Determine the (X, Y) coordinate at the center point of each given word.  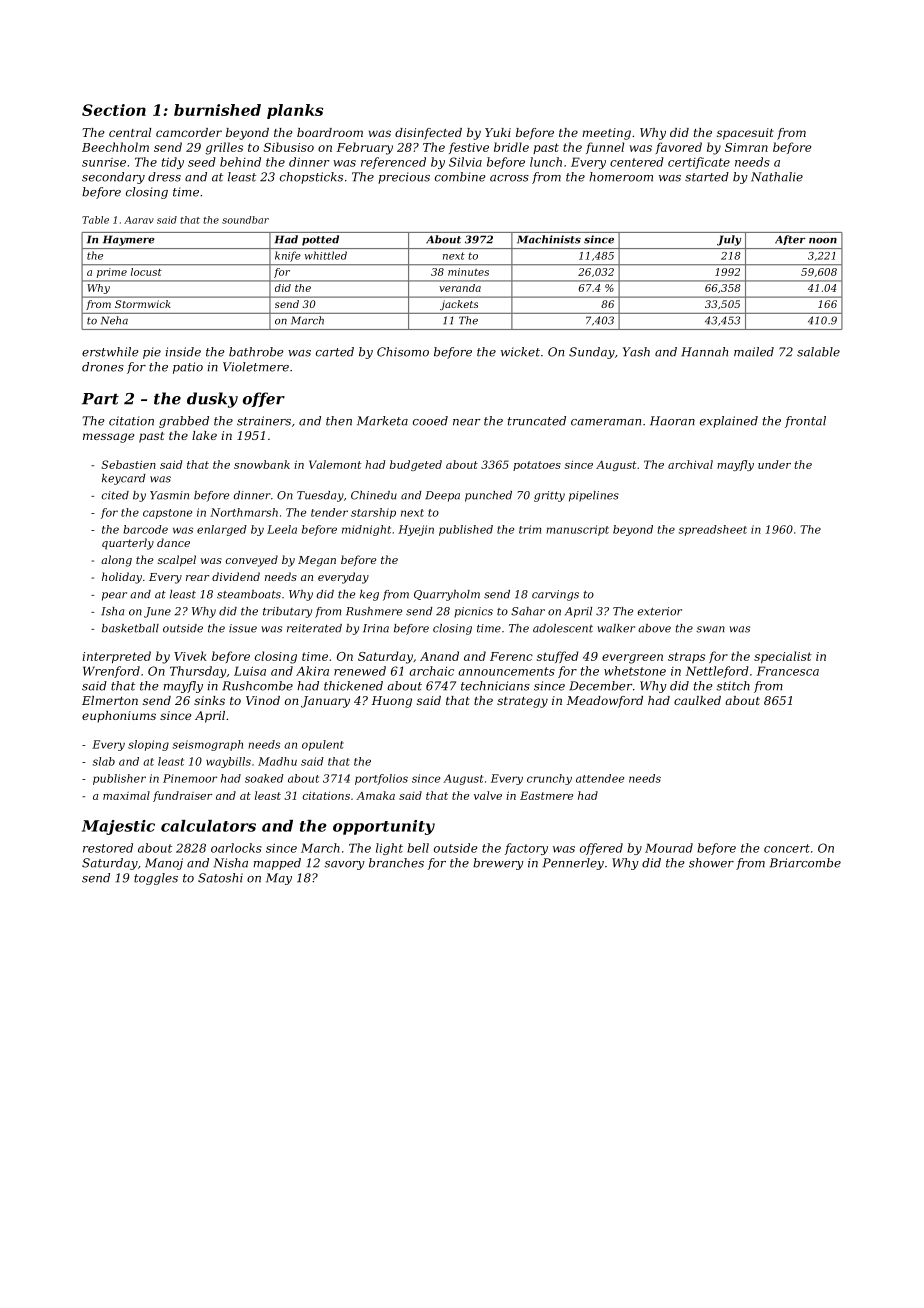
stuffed (558, 657)
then (339, 421)
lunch (546, 162)
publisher (119, 779)
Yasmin (169, 495)
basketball (130, 628)
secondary (113, 178)
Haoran (672, 421)
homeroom (621, 177)
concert (787, 848)
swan (710, 629)
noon (823, 241)
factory (526, 849)
